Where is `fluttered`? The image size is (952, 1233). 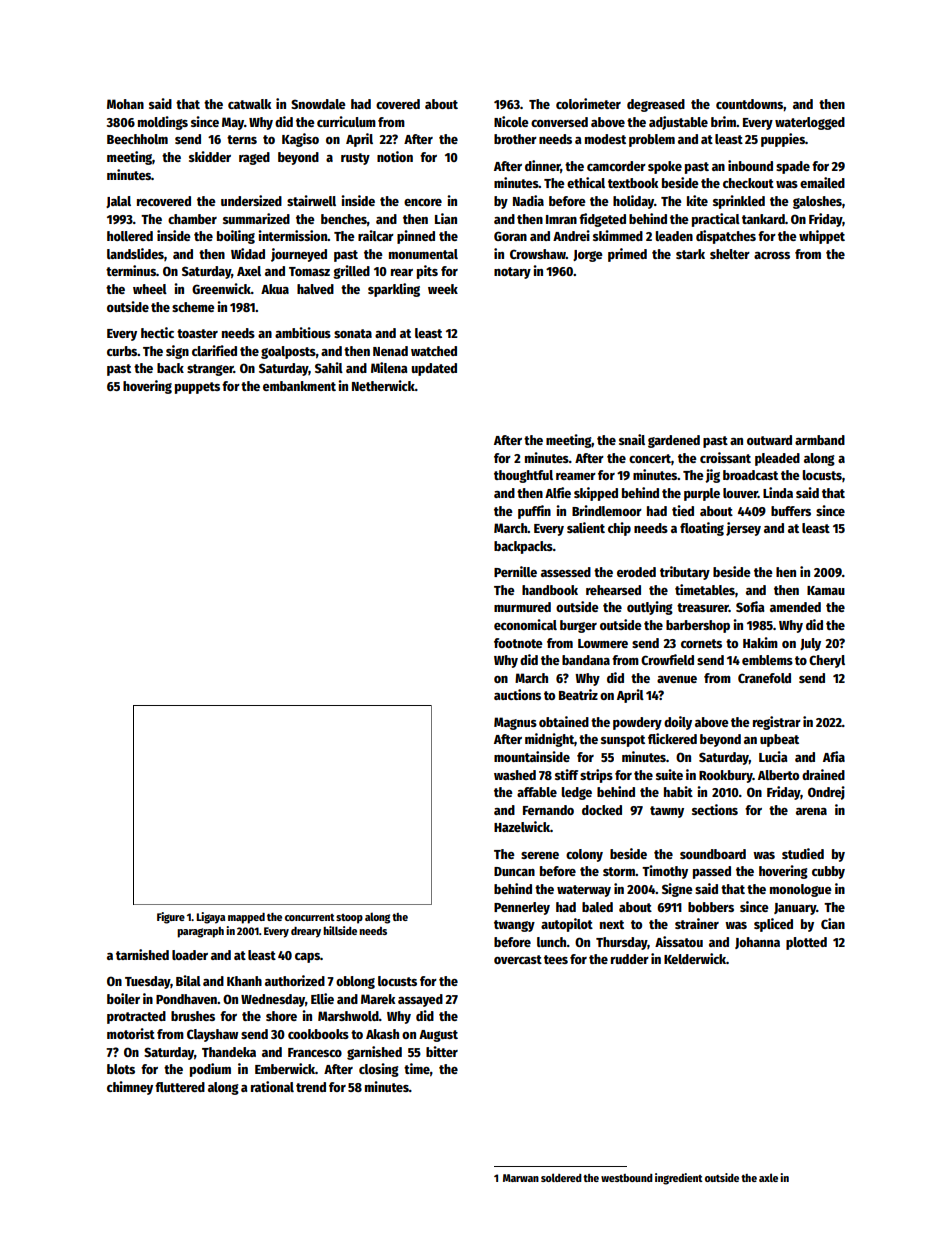
fluttered is located at coordinates (180, 1087).
